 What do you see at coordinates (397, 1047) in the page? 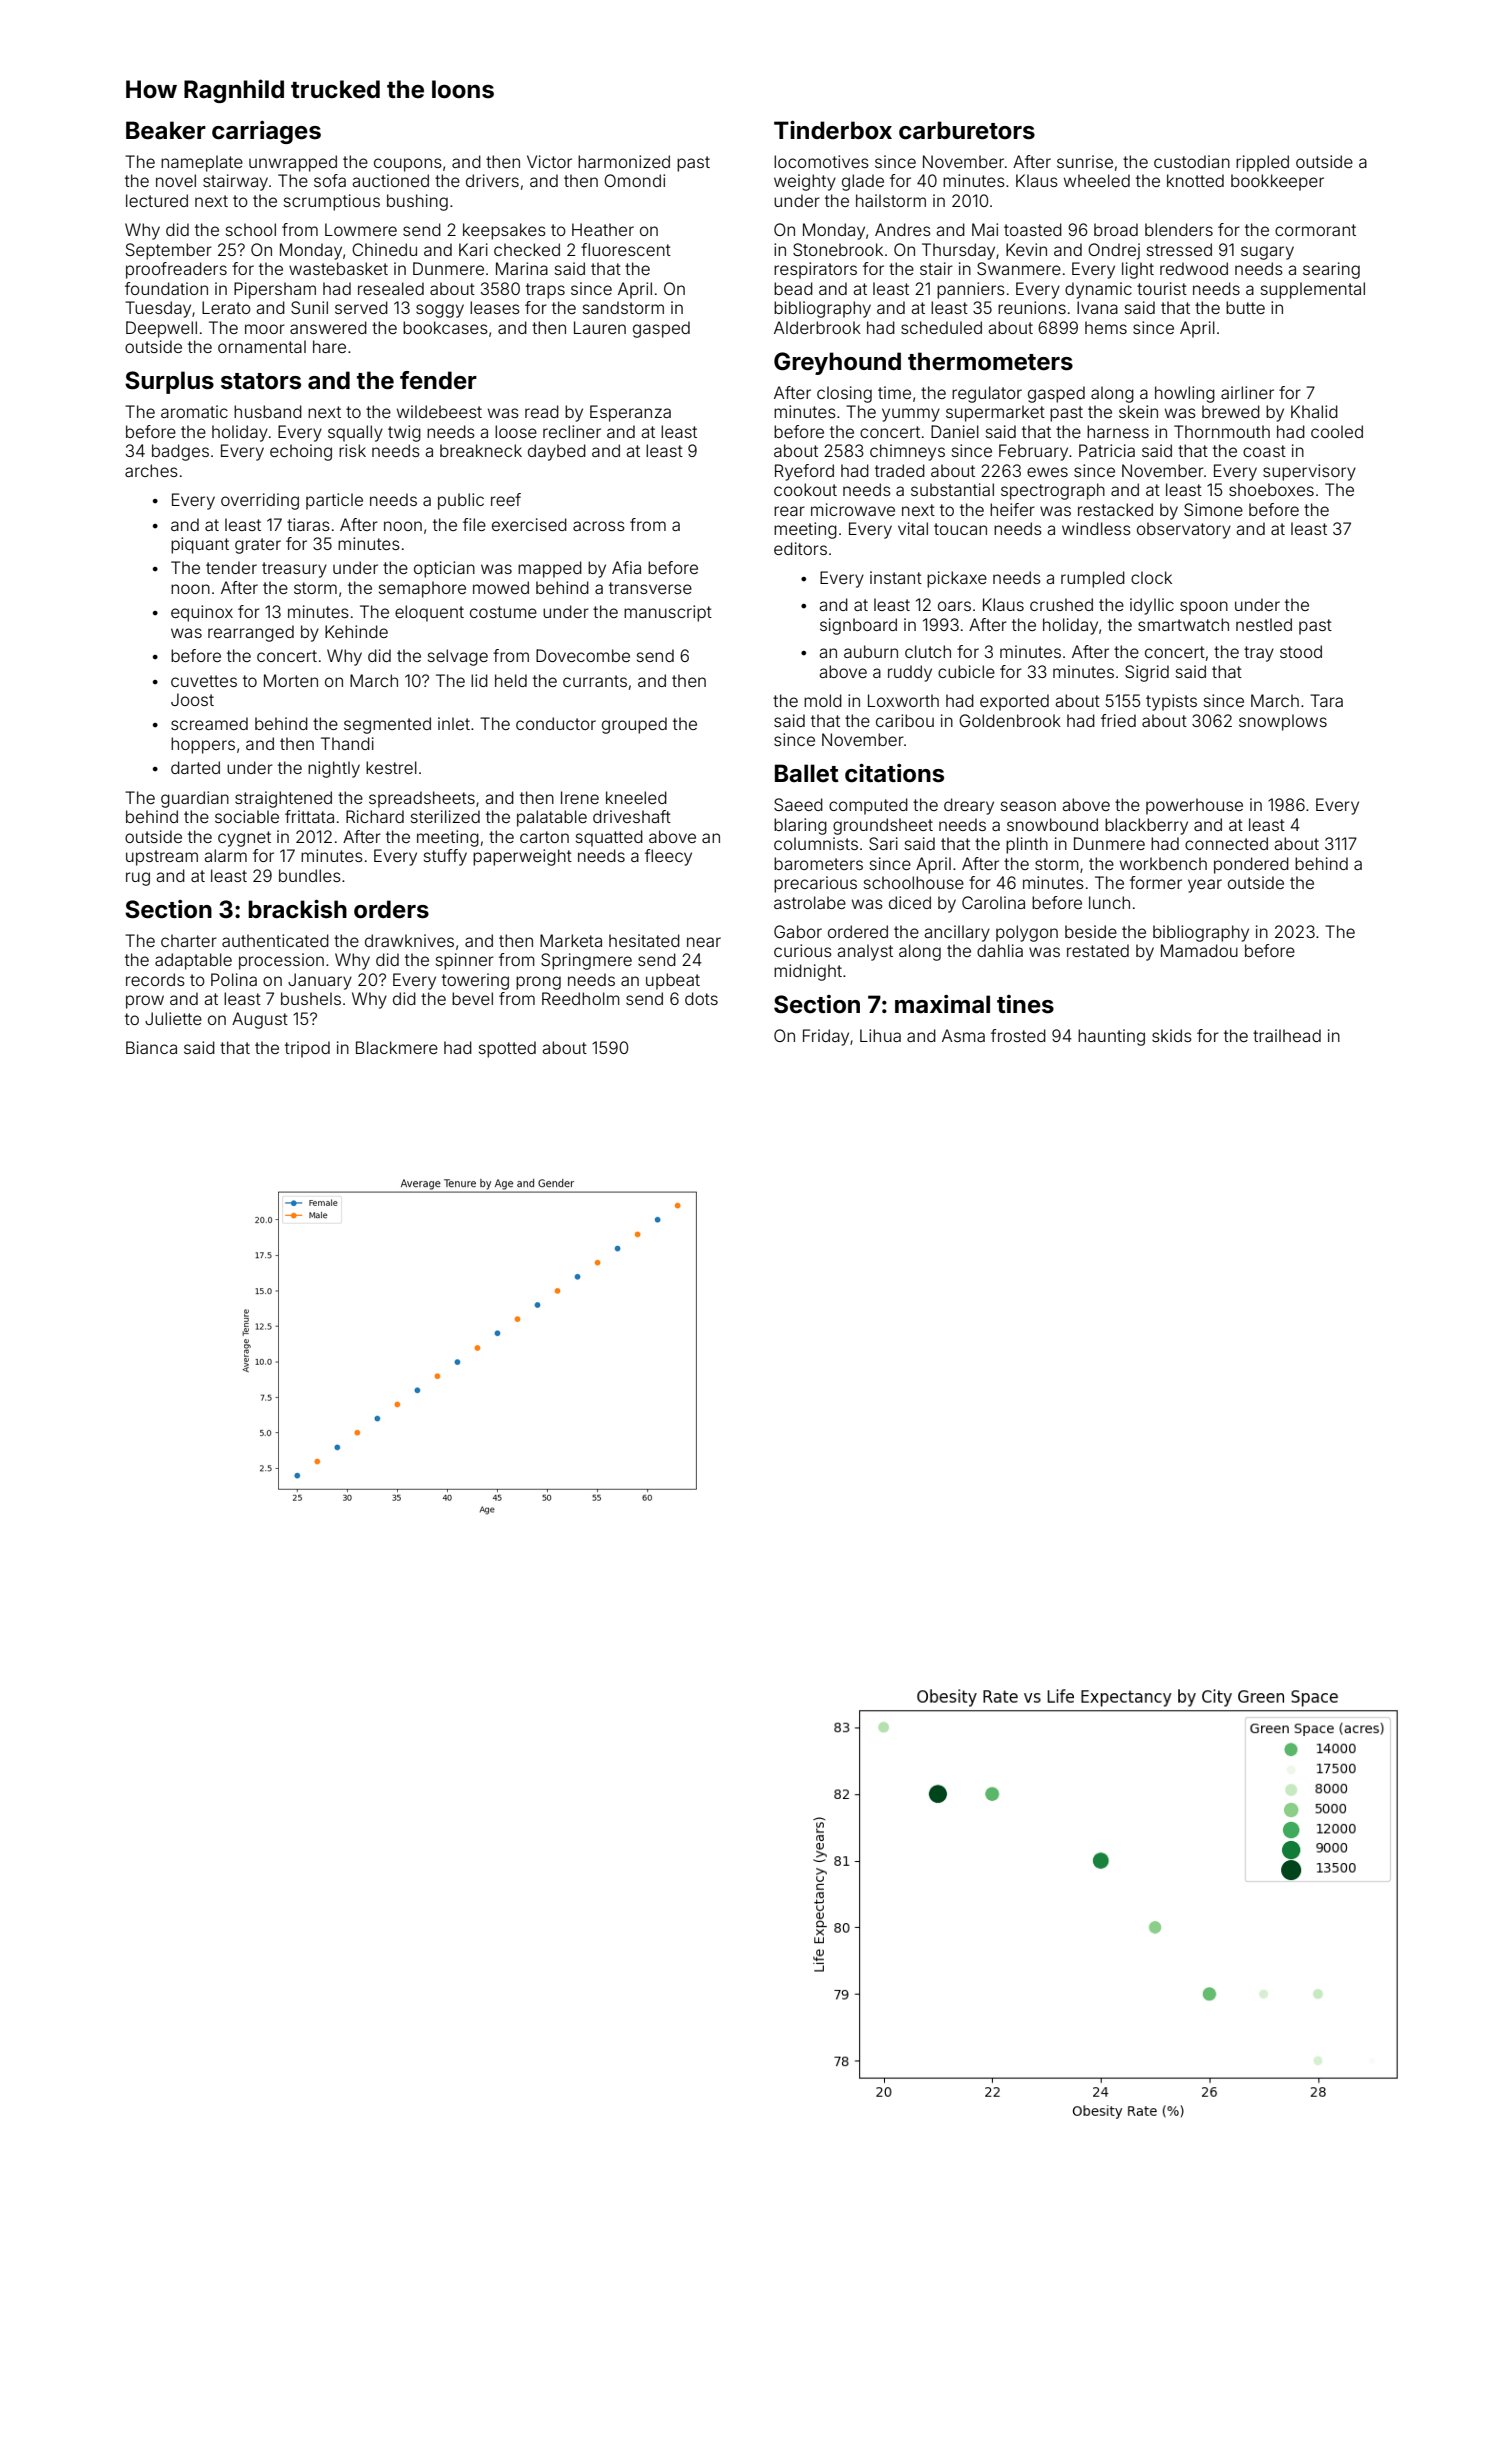
I see `Blackmere` at bounding box center [397, 1047].
